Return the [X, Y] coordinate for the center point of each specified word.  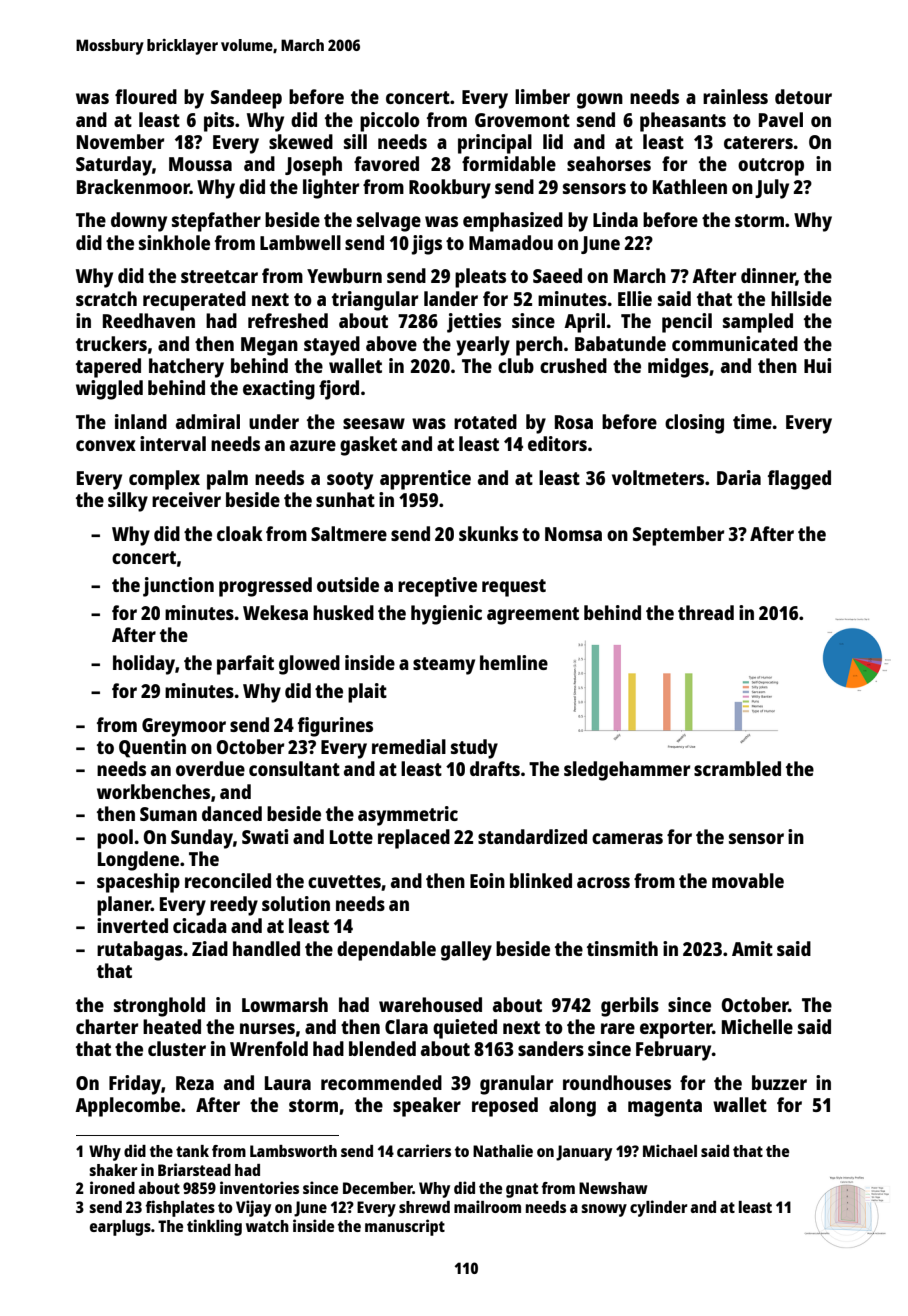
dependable [386, 951]
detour [803, 96]
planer [124, 906]
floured [146, 96]
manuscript [405, 1227]
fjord [339, 390]
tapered [108, 368]
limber [542, 96]
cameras [627, 838]
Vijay [253, 1208]
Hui [817, 365]
